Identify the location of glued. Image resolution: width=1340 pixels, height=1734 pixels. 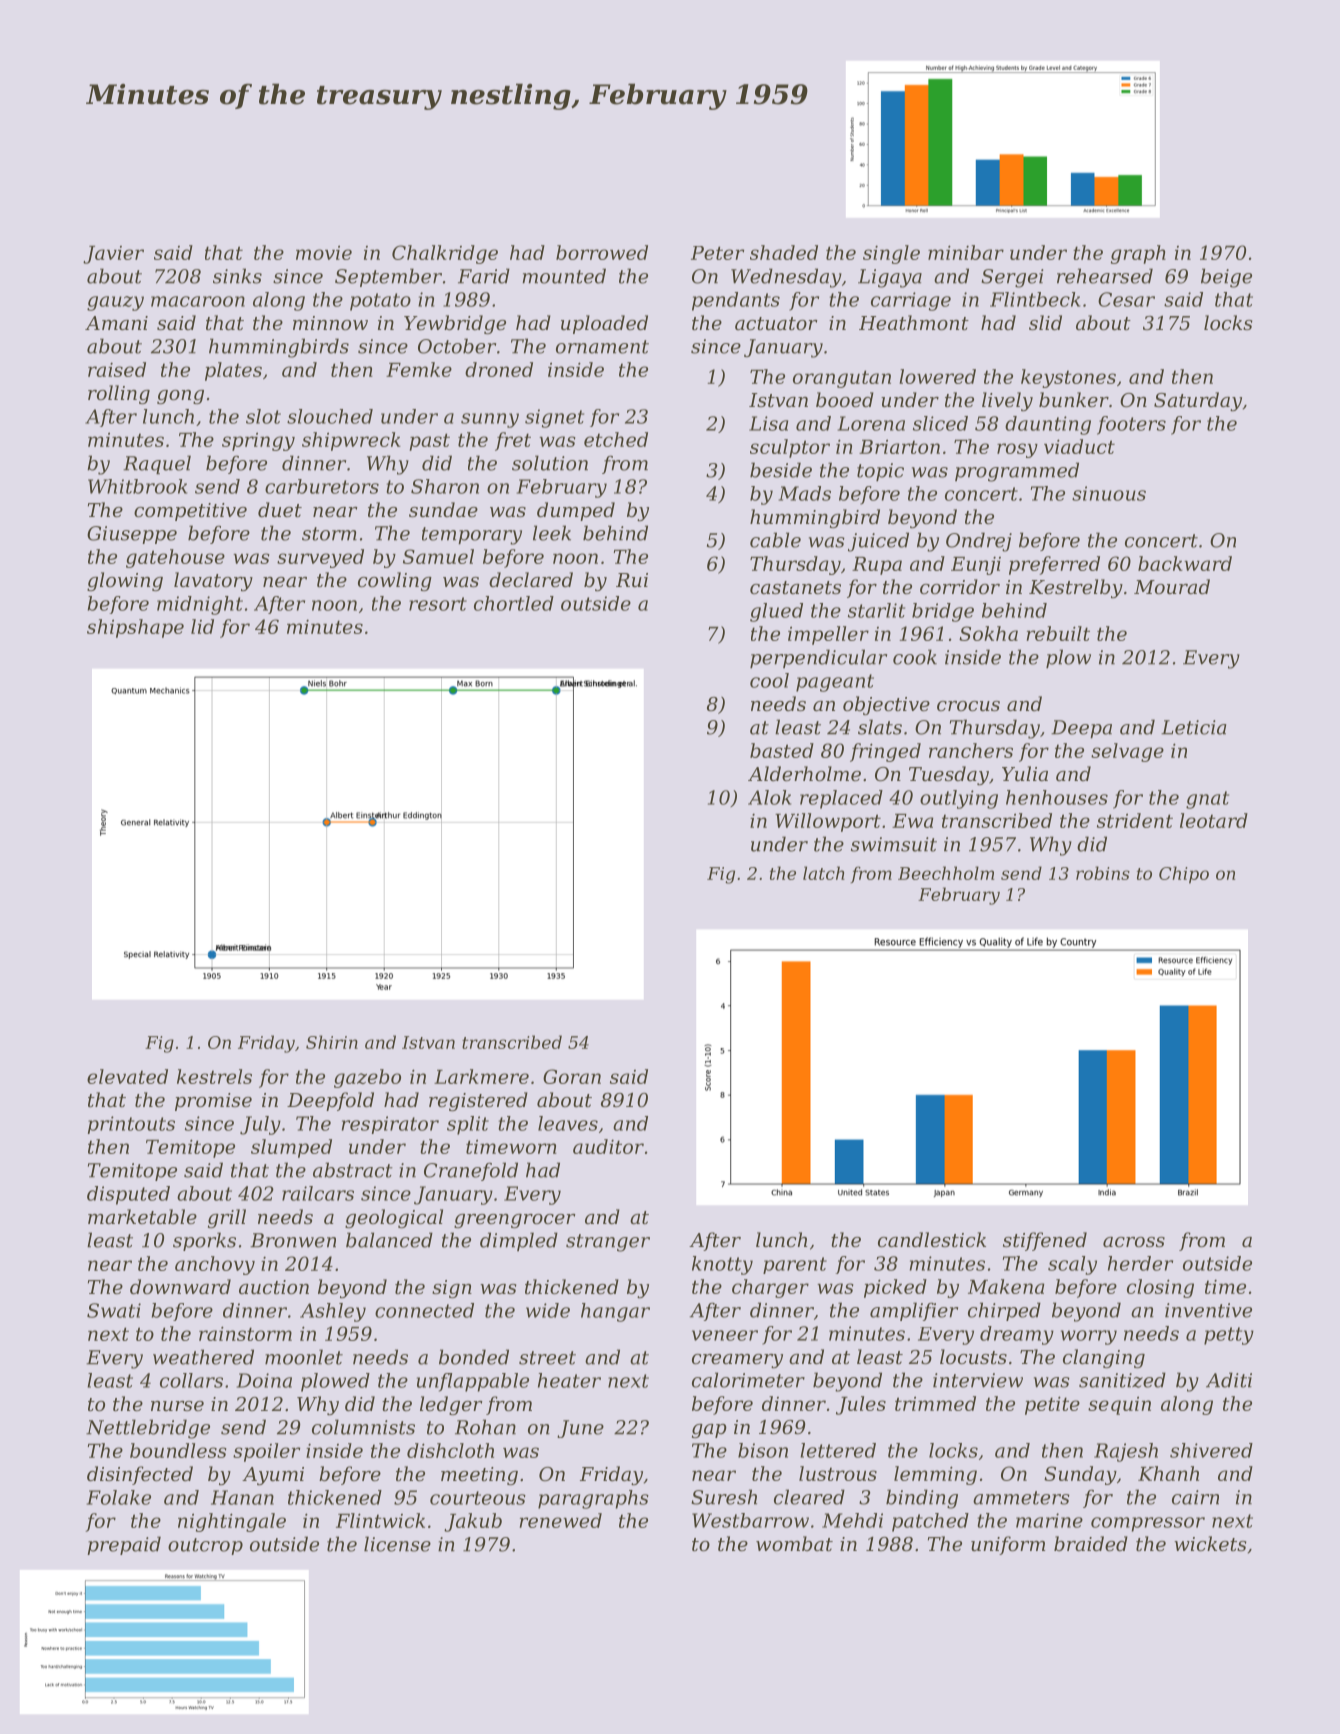
(776, 612).
